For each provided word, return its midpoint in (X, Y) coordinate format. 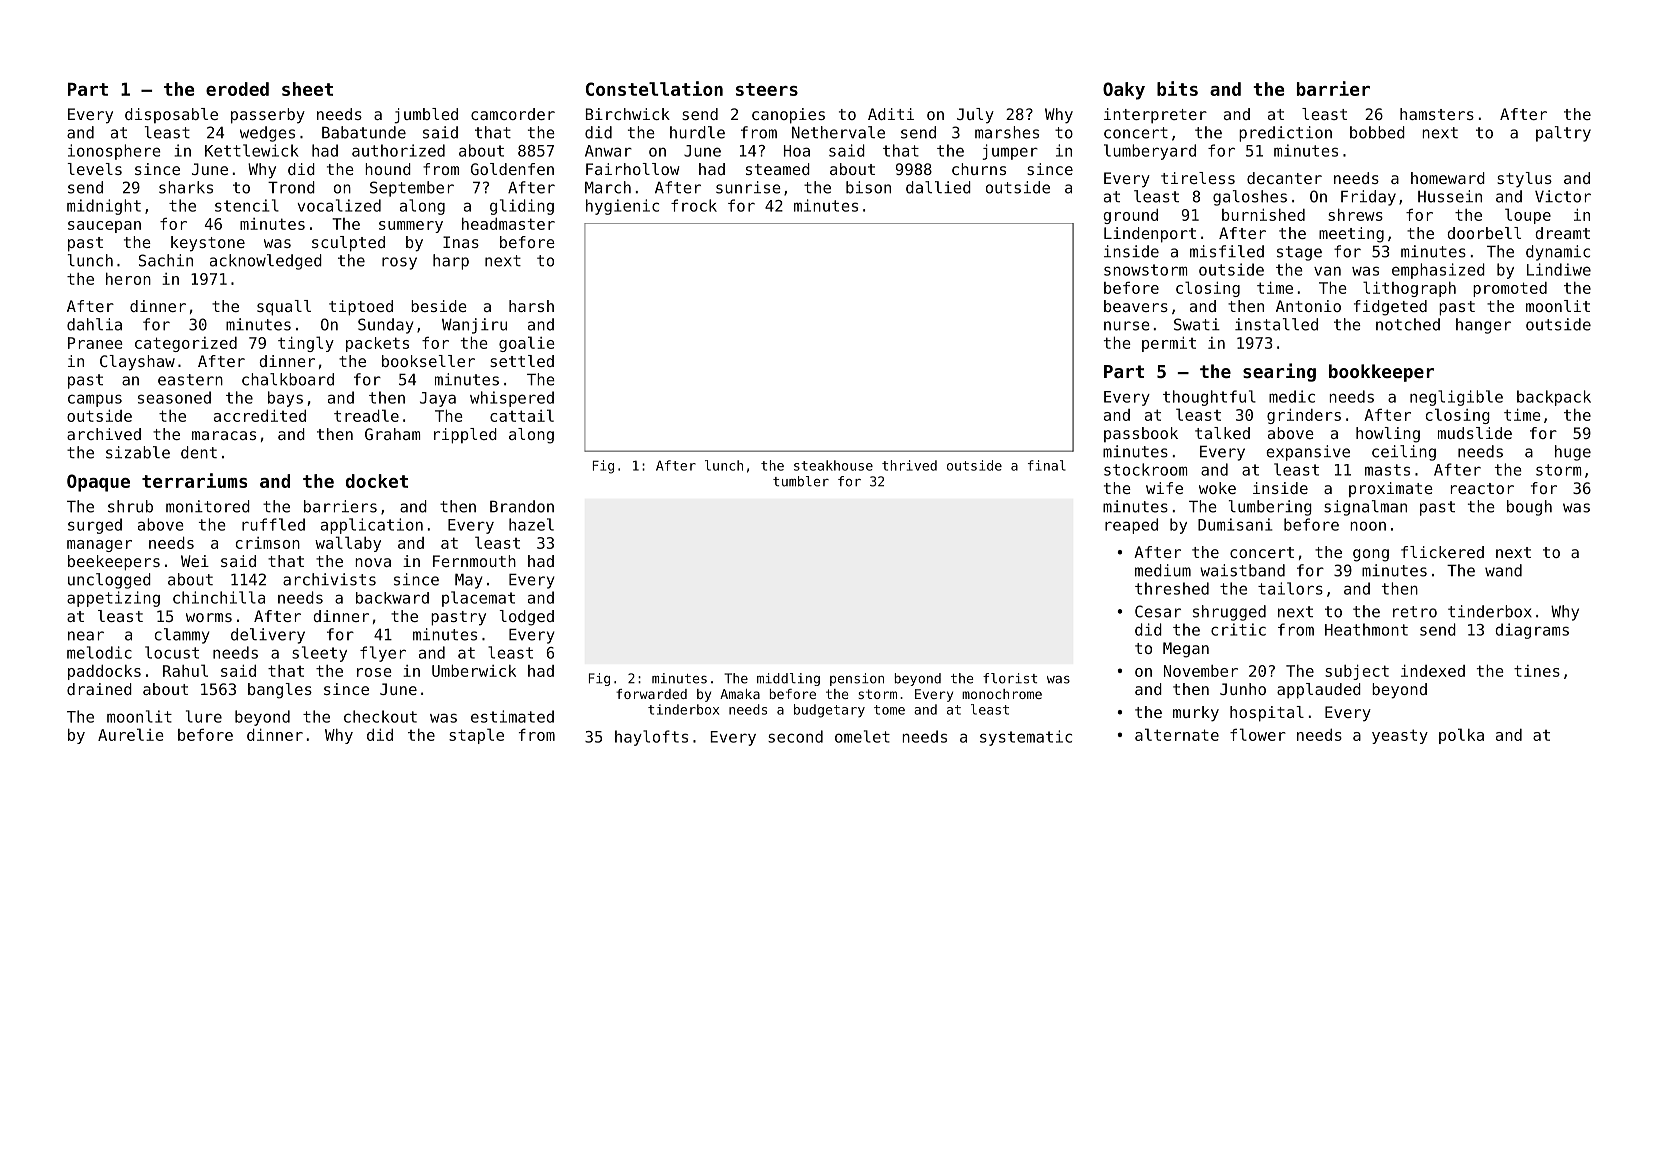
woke (1217, 488)
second (795, 736)
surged (95, 526)
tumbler (801, 481)
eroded (237, 89)
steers (767, 89)
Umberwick (474, 671)
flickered (1442, 552)
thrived (909, 465)
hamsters (1437, 114)
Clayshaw (137, 363)
